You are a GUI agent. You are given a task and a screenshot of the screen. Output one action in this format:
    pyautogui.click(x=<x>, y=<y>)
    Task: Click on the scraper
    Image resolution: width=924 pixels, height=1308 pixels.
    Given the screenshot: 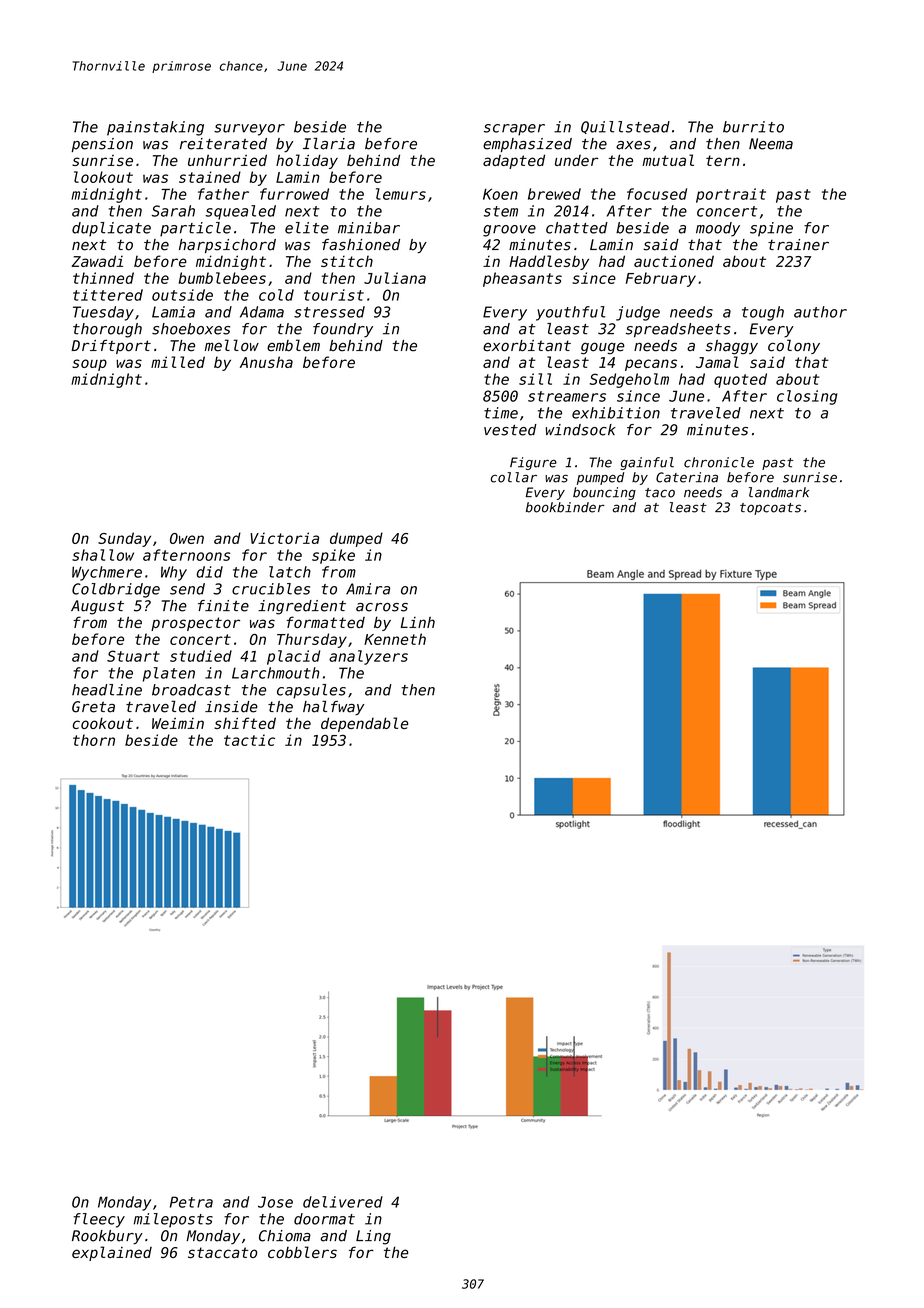 What is the action you would take?
    pyautogui.click(x=514, y=130)
